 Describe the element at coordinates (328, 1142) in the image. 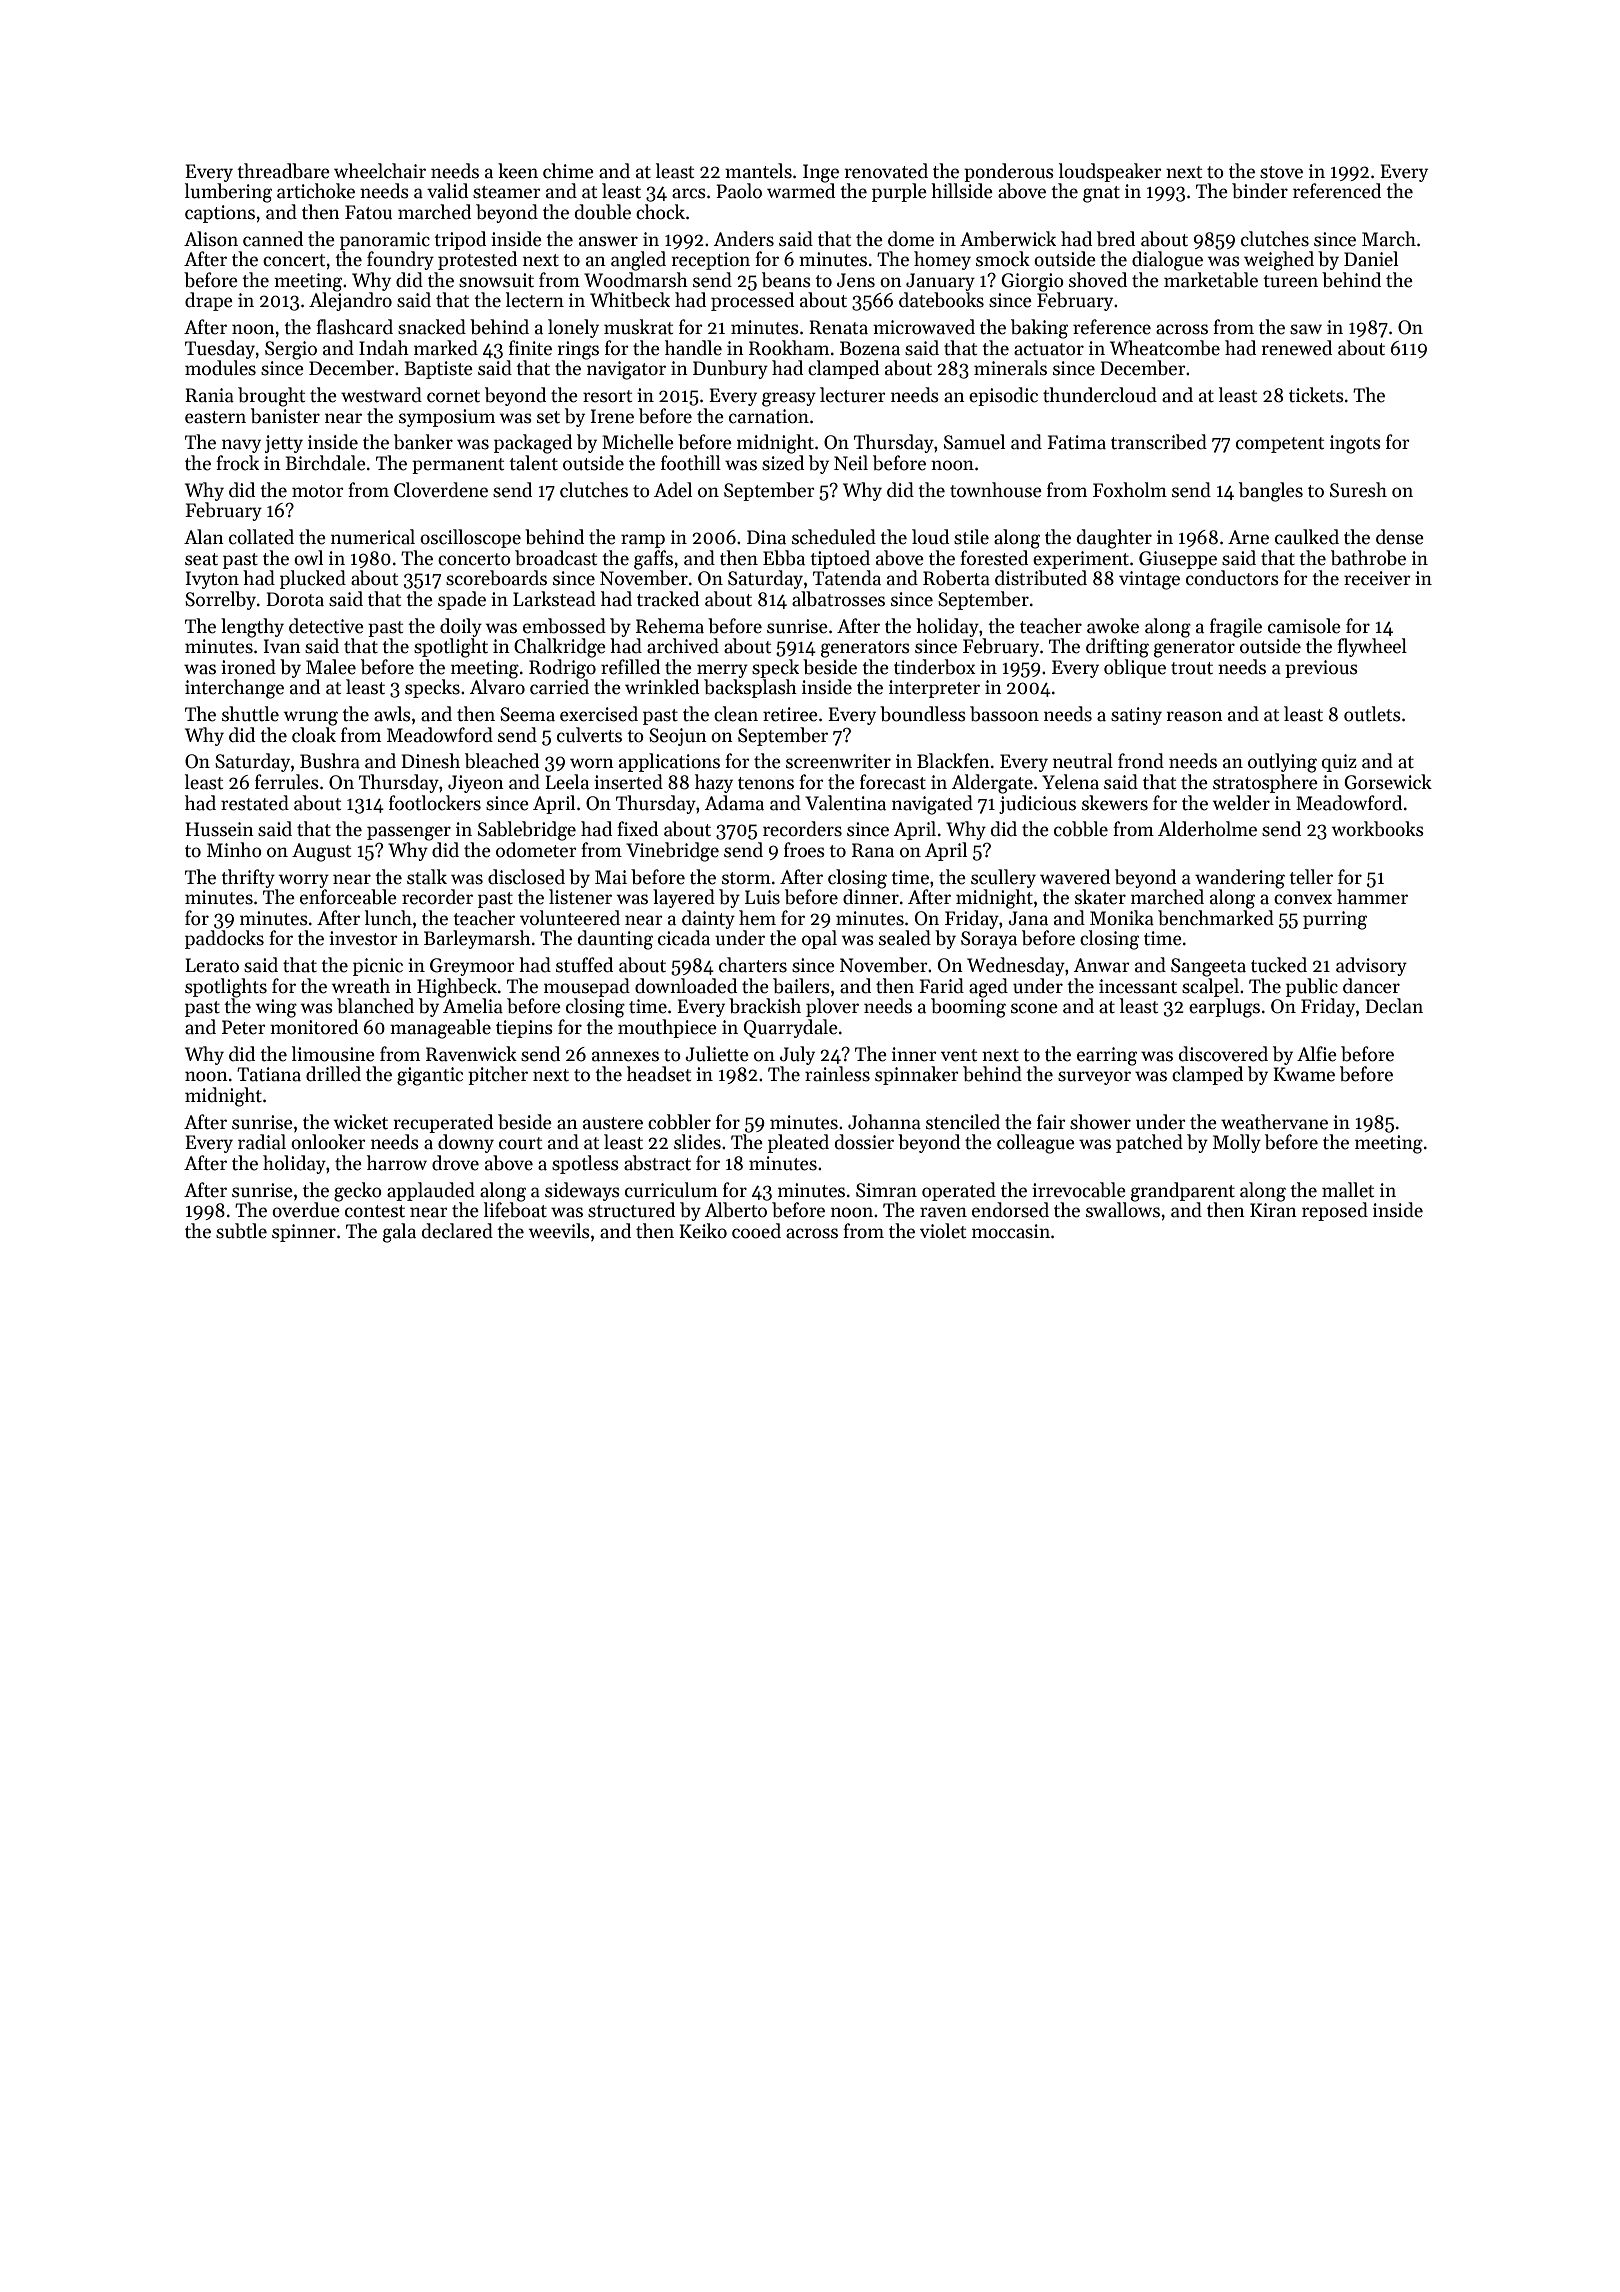

I see `onlooker` at that location.
